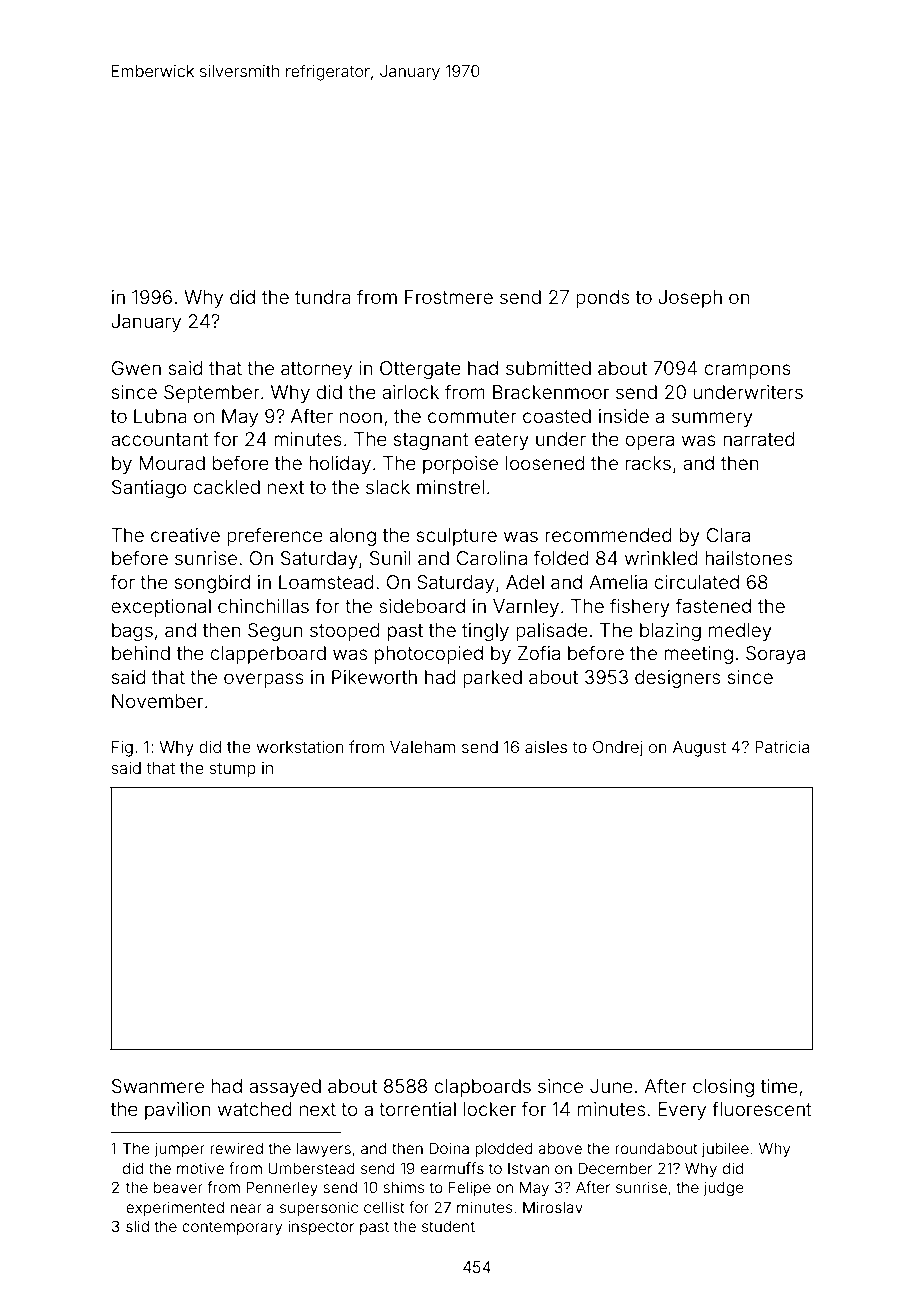 This document has width=924, height=1314. What do you see at coordinates (546, 747) in the document?
I see `aisles` at bounding box center [546, 747].
